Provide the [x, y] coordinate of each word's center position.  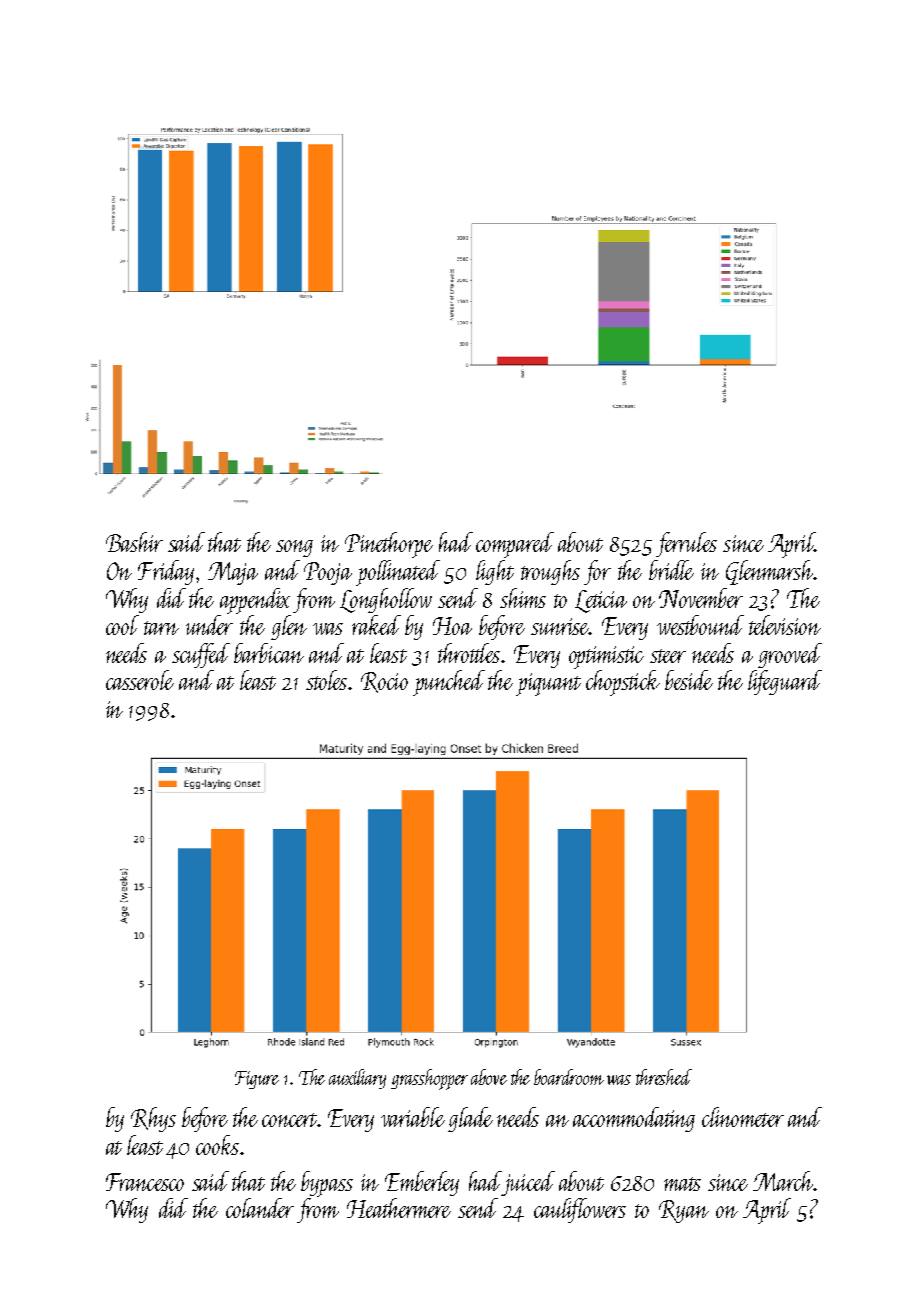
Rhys [153, 1119]
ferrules [686, 544]
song [294, 548]
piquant [548, 684]
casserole [140, 680]
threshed [664, 1077]
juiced [528, 1183]
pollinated [398, 573]
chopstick [623, 683]
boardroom [569, 1077]
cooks [217, 1145]
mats [682, 1184]
